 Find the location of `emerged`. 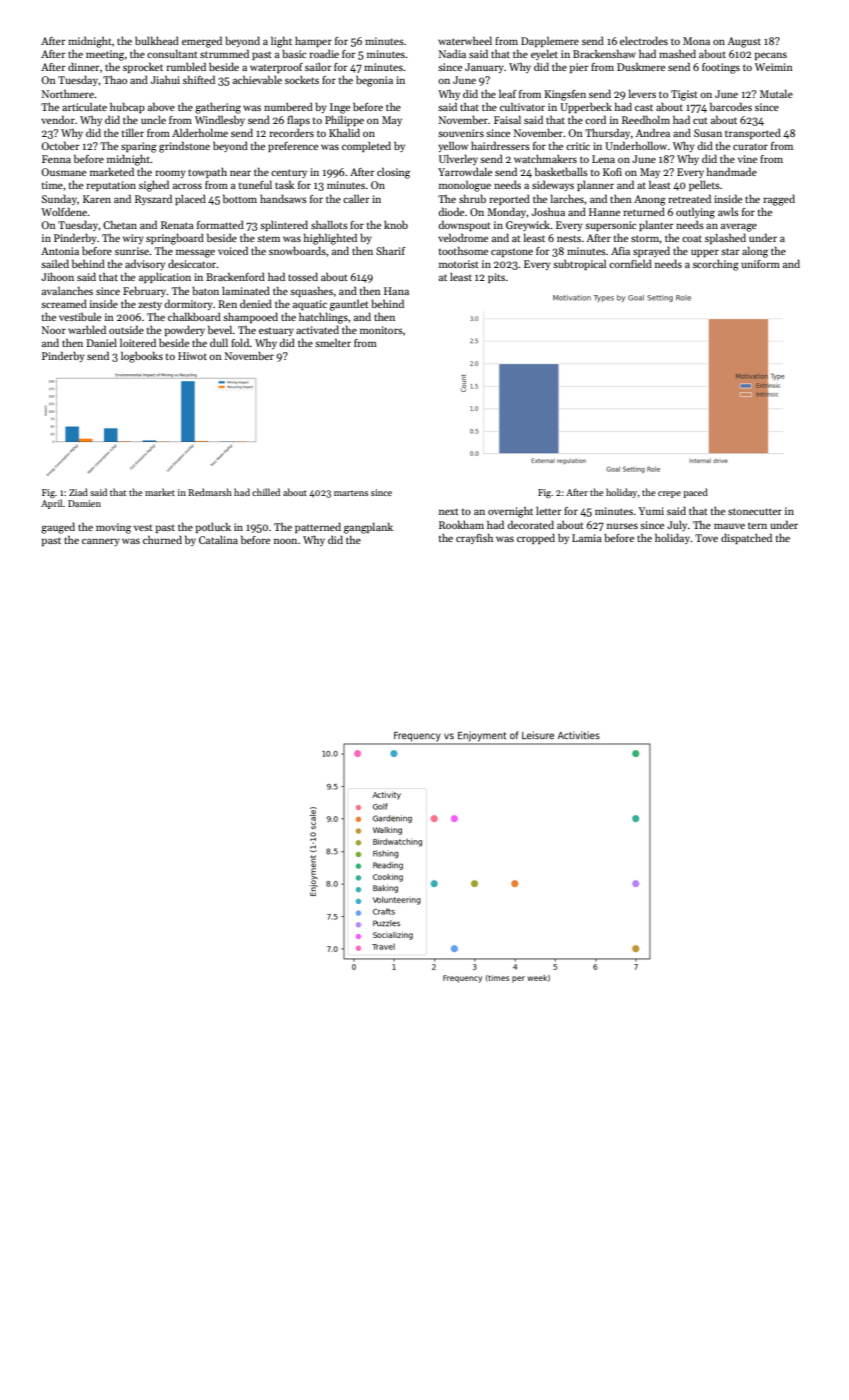

emerged is located at coordinates (202, 42).
